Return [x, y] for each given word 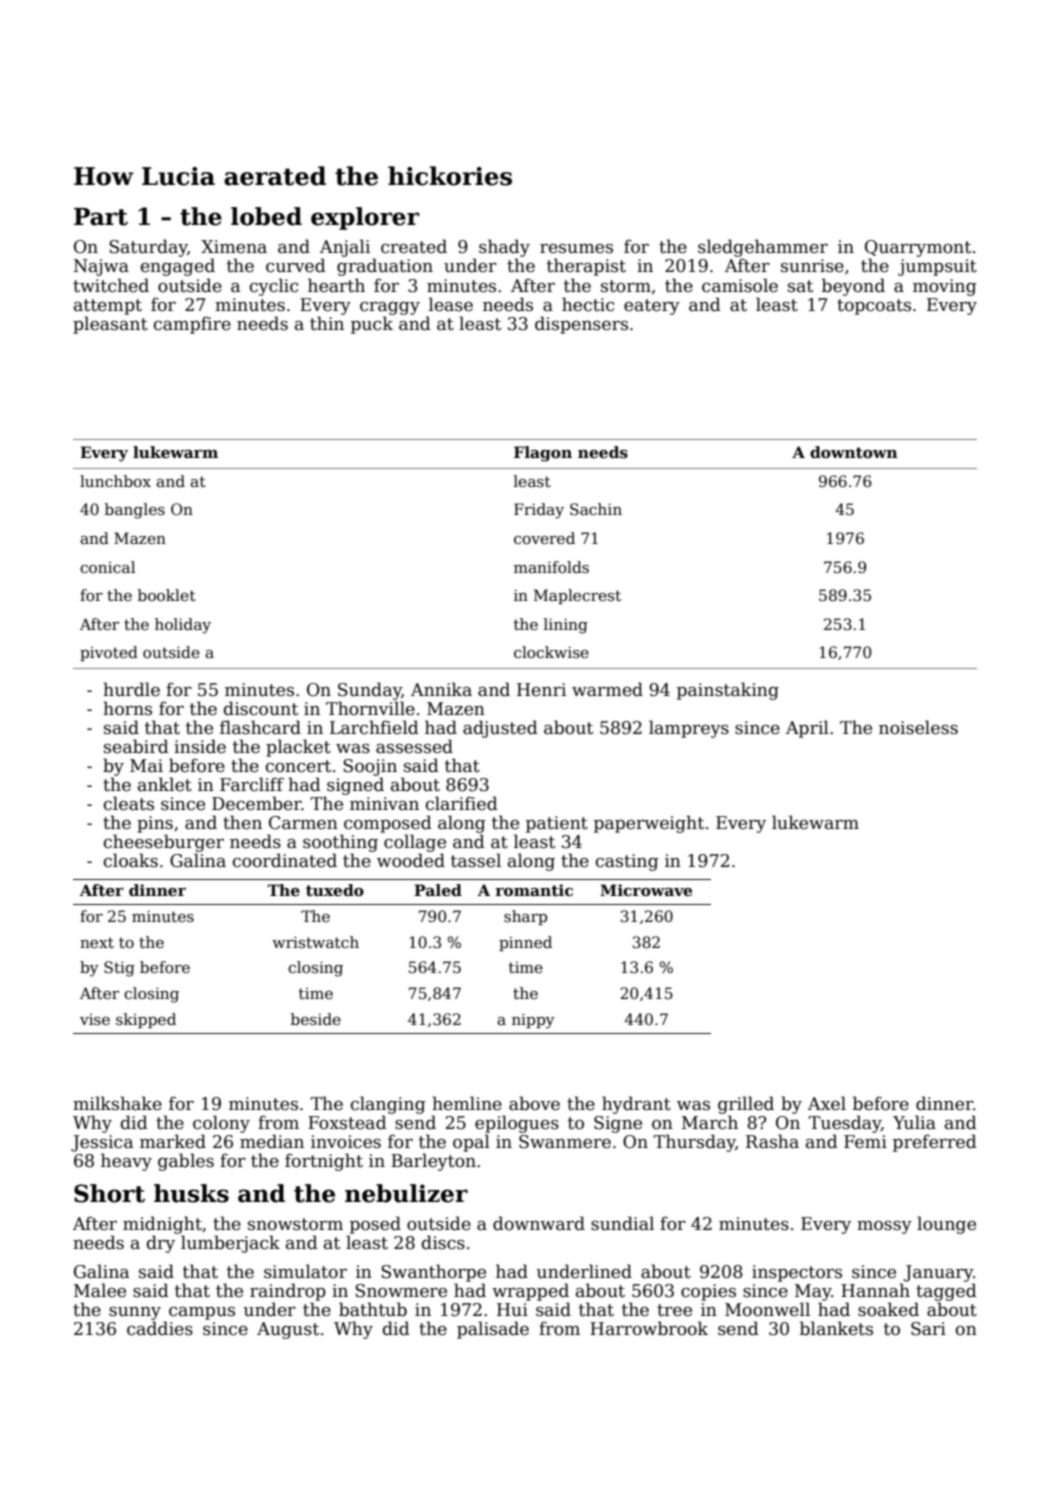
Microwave [646, 890]
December [257, 803]
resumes [576, 249]
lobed [266, 216]
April [807, 729]
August [288, 1330]
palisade [493, 1330]
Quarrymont [918, 248]
